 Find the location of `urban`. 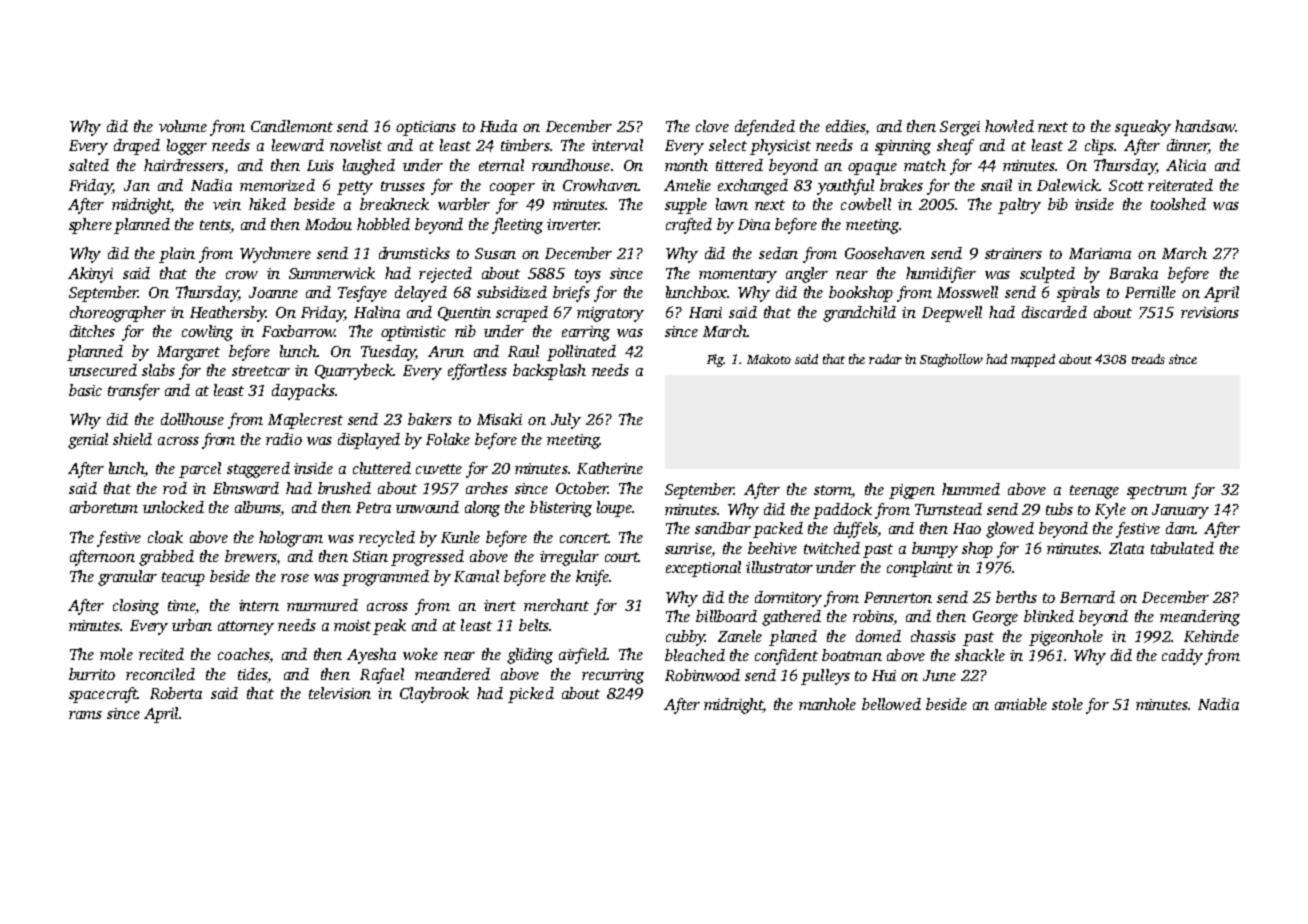

urban is located at coordinates (192, 625).
